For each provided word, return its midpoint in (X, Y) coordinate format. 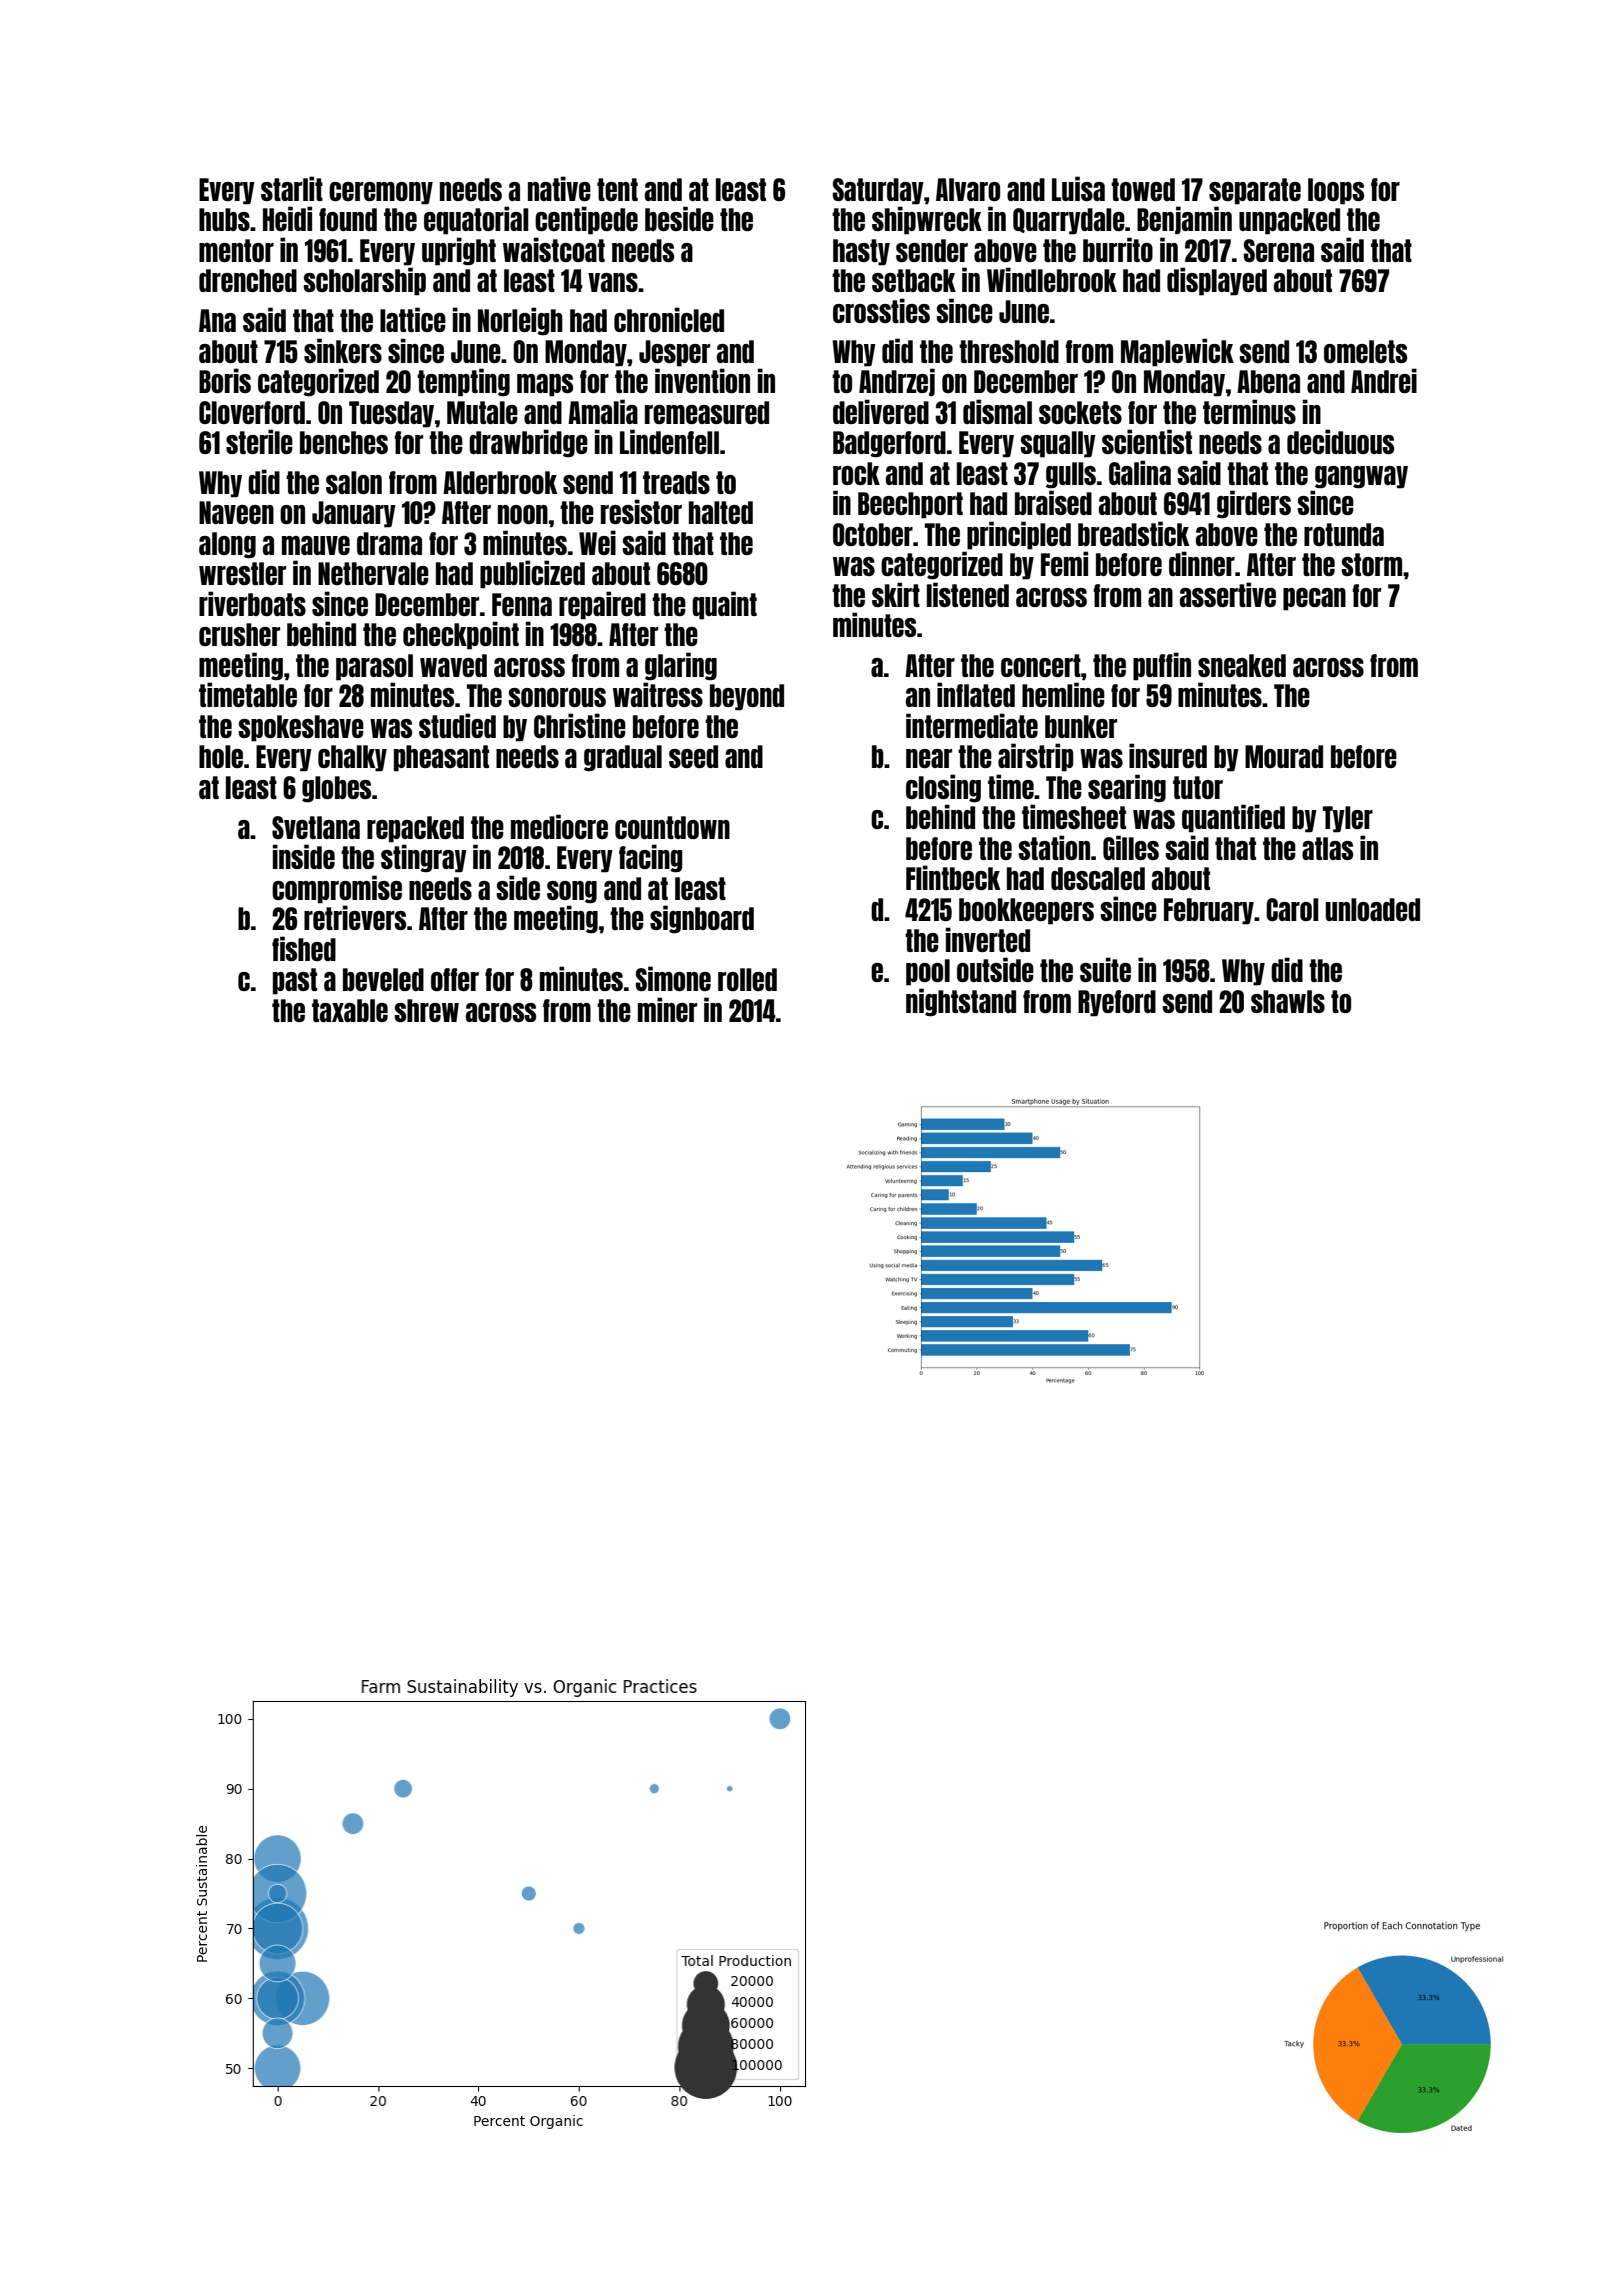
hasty (861, 252)
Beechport (910, 505)
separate (1255, 191)
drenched (248, 280)
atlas (1327, 848)
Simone (673, 978)
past (295, 981)
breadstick (1134, 533)
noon (523, 514)
